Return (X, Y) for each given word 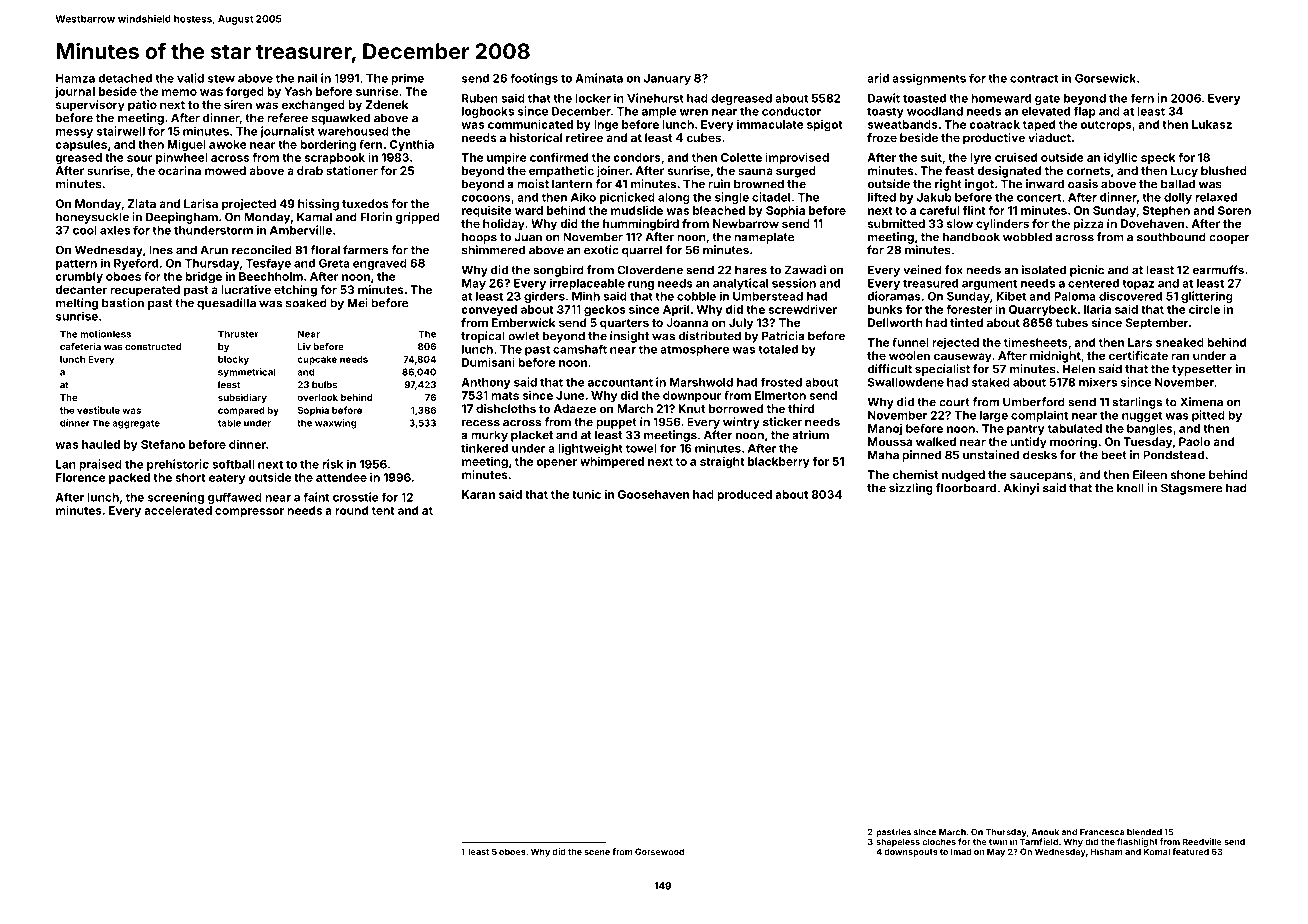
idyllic (1120, 158)
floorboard (966, 488)
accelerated (178, 510)
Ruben (480, 98)
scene (597, 852)
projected (249, 205)
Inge (606, 126)
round (351, 510)
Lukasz (1212, 124)
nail (307, 78)
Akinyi (1021, 489)
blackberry (779, 462)
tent (383, 511)
